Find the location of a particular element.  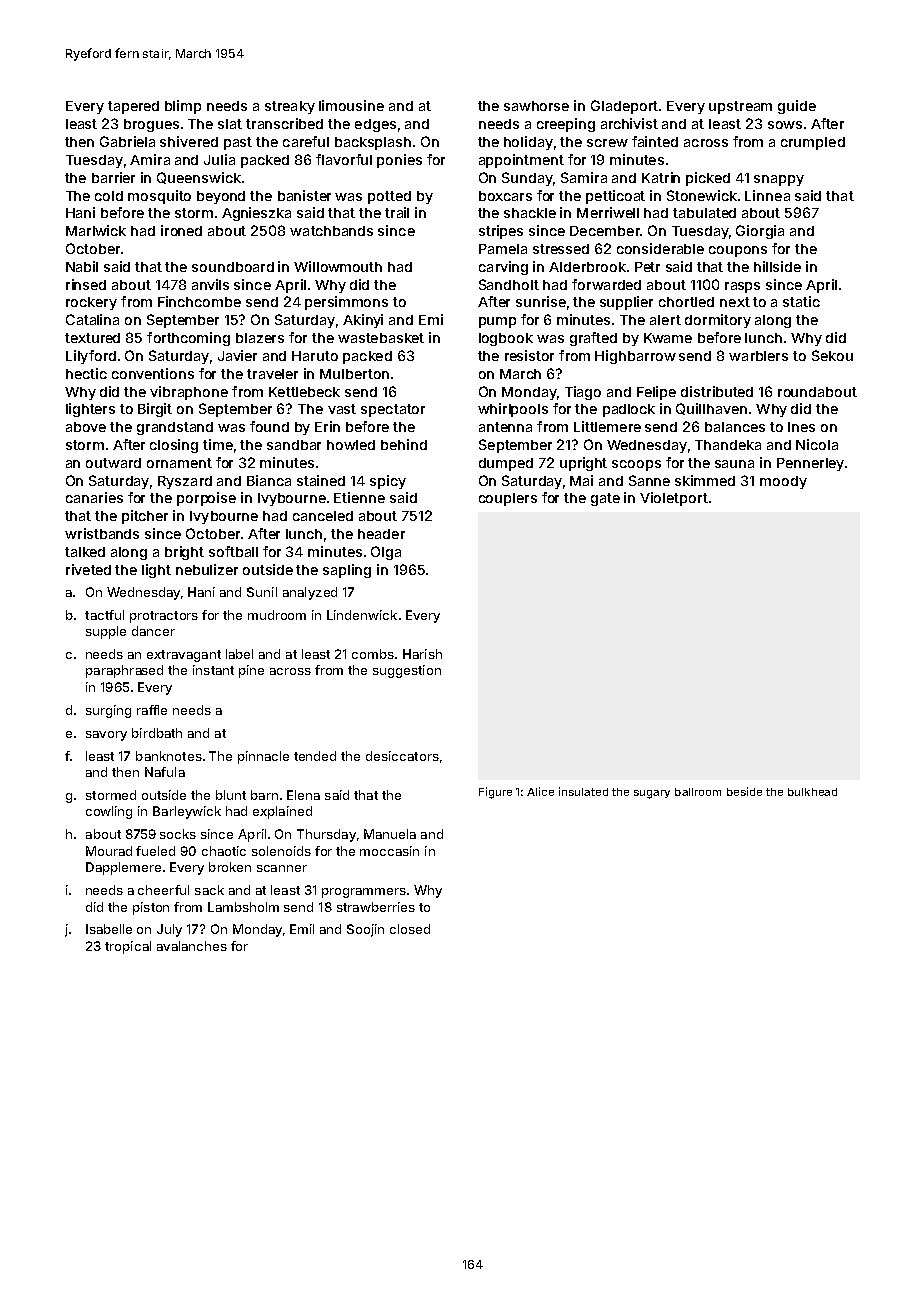

Isabelle is located at coordinates (109, 929).
